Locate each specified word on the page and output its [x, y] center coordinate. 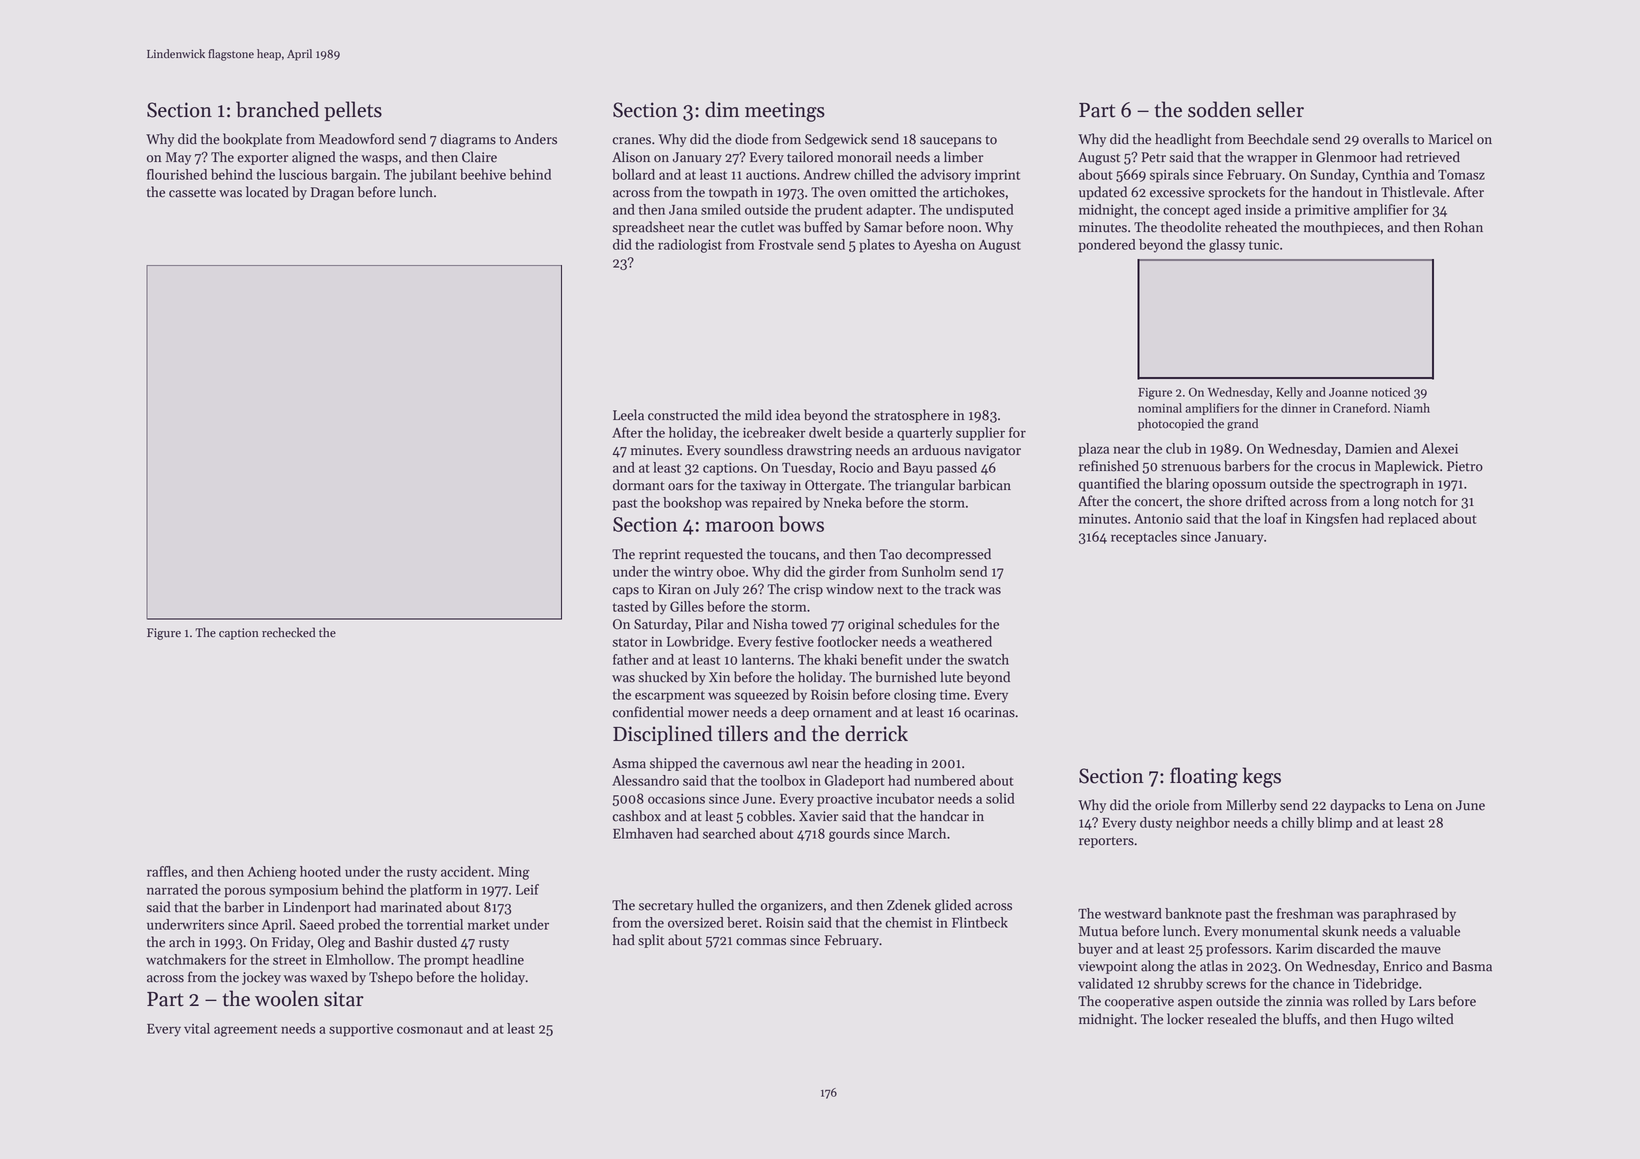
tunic [1264, 245]
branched [277, 109]
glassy [1227, 246]
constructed [683, 415]
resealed [1232, 1019]
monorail [864, 157]
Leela [628, 415]
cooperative [1139, 1002]
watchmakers [186, 959]
